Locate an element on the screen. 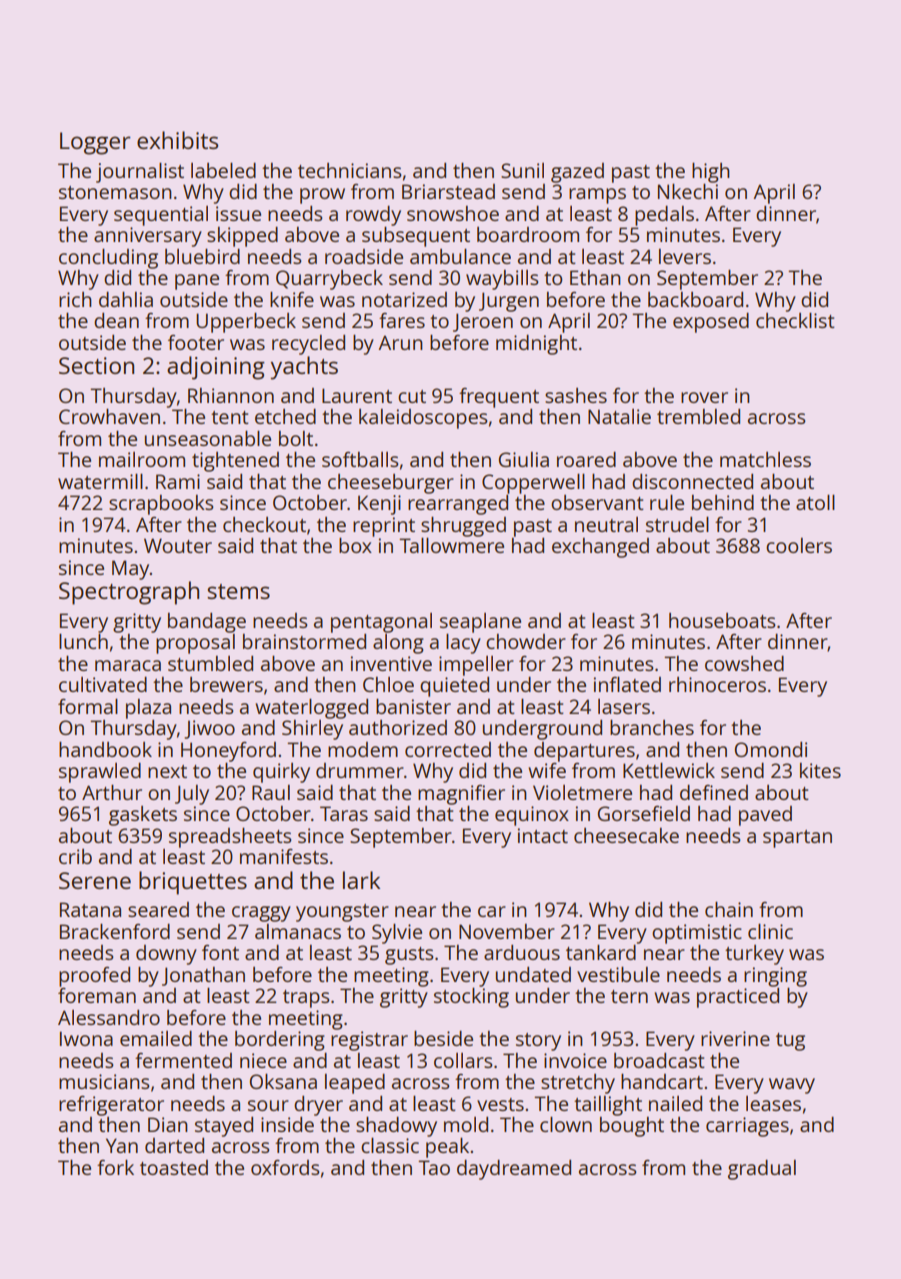 This screenshot has width=901, height=1279. Section is located at coordinates (96, 365).
